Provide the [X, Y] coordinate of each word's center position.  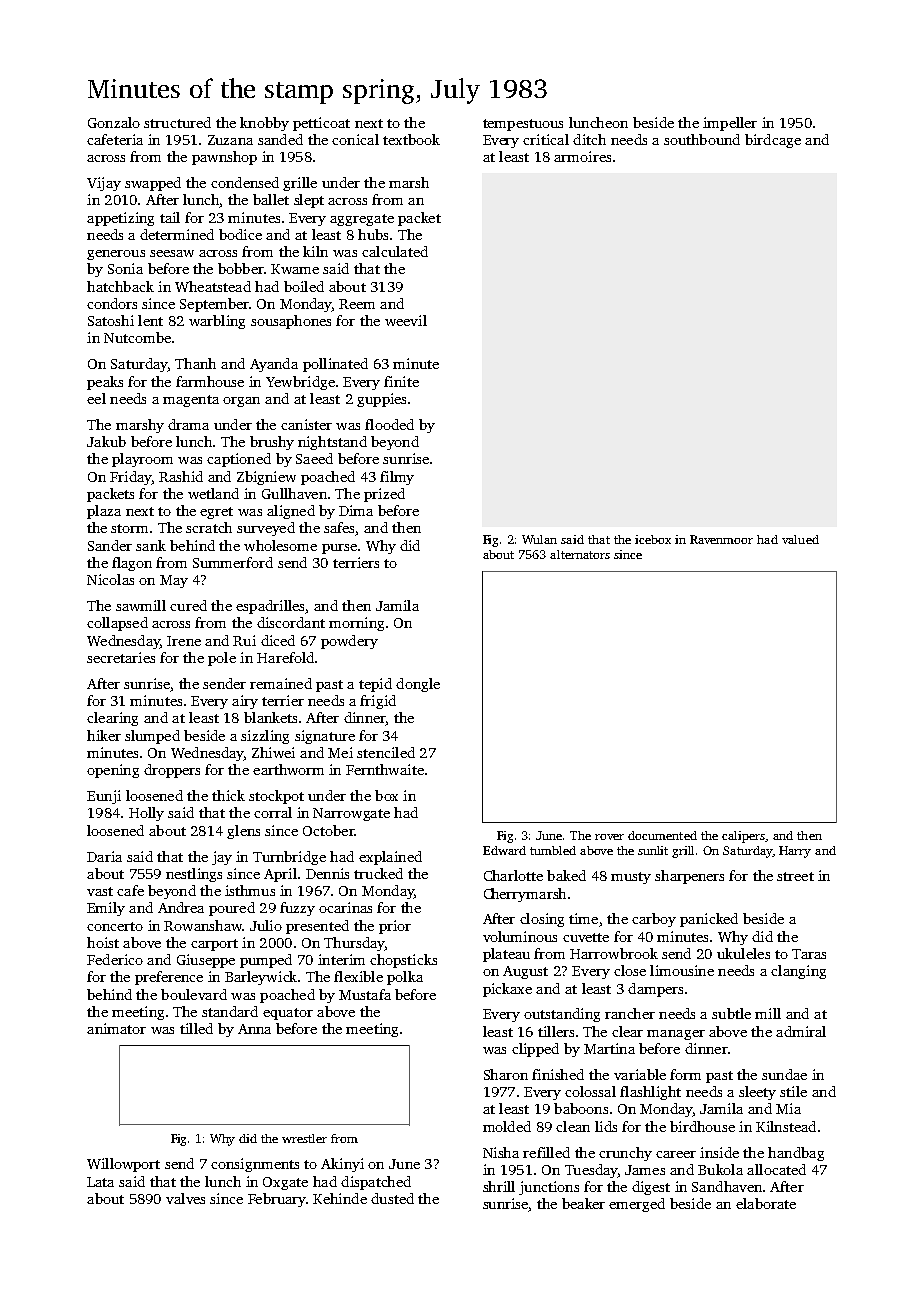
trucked [378, 873]
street [795, 876]
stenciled [386, 752]
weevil [406, 320]
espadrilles [270, 607]
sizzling [265, 737]
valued [800, 539]
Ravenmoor [721, 539]
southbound [702, 139]
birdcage [773, 141]
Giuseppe [206, 961]
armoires [582, 156]
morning [356, 624]
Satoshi [111, 320]
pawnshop [224, 158]
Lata [100, 1182]
